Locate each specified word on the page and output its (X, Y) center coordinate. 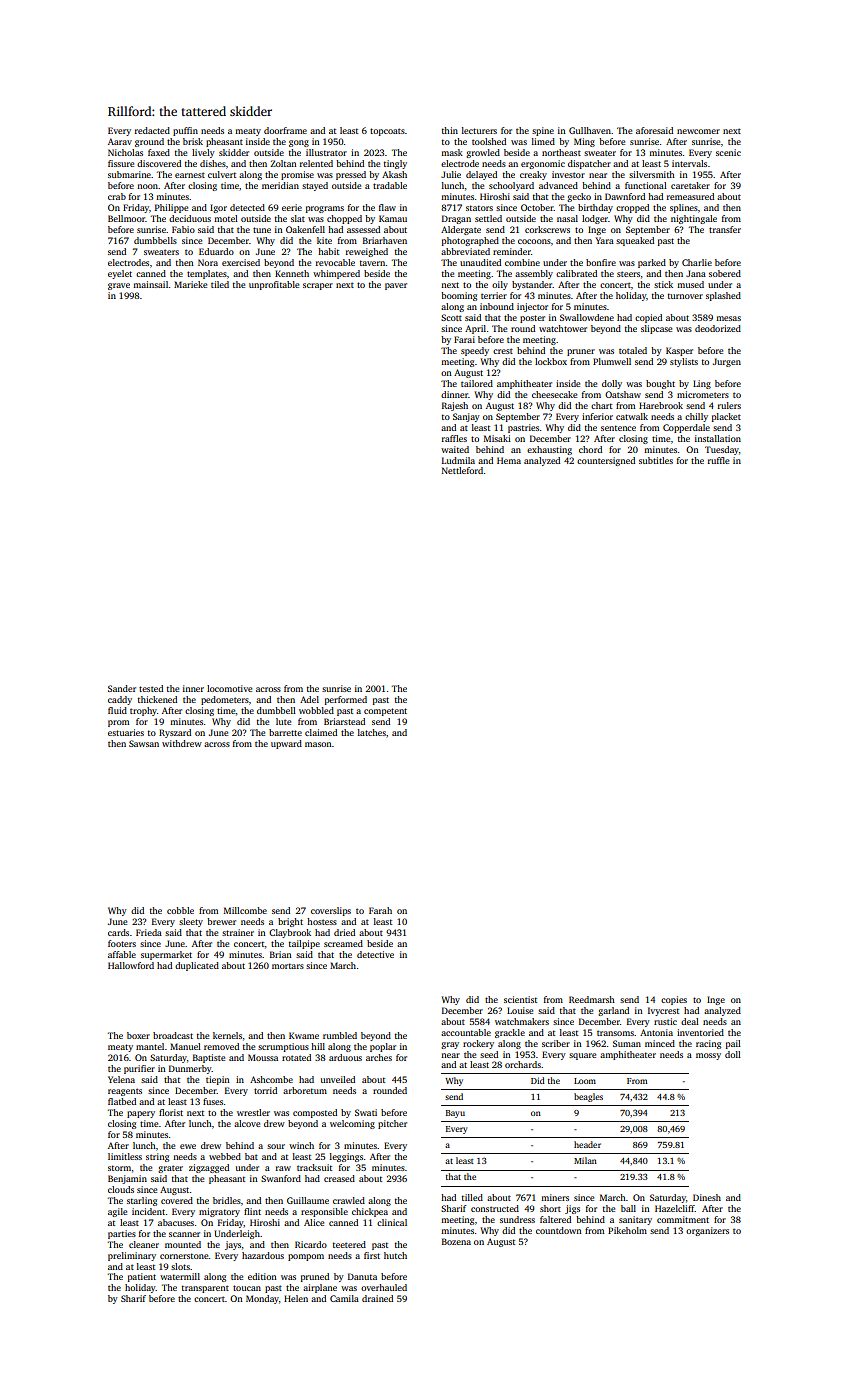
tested (151, 688)
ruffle (718, 460)
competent (385, 712)
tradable (390, 185)
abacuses (176, 1222)
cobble (180, 910)
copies (674, 1000)
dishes (213, 163)
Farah (380, 910)
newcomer (698, 131)
